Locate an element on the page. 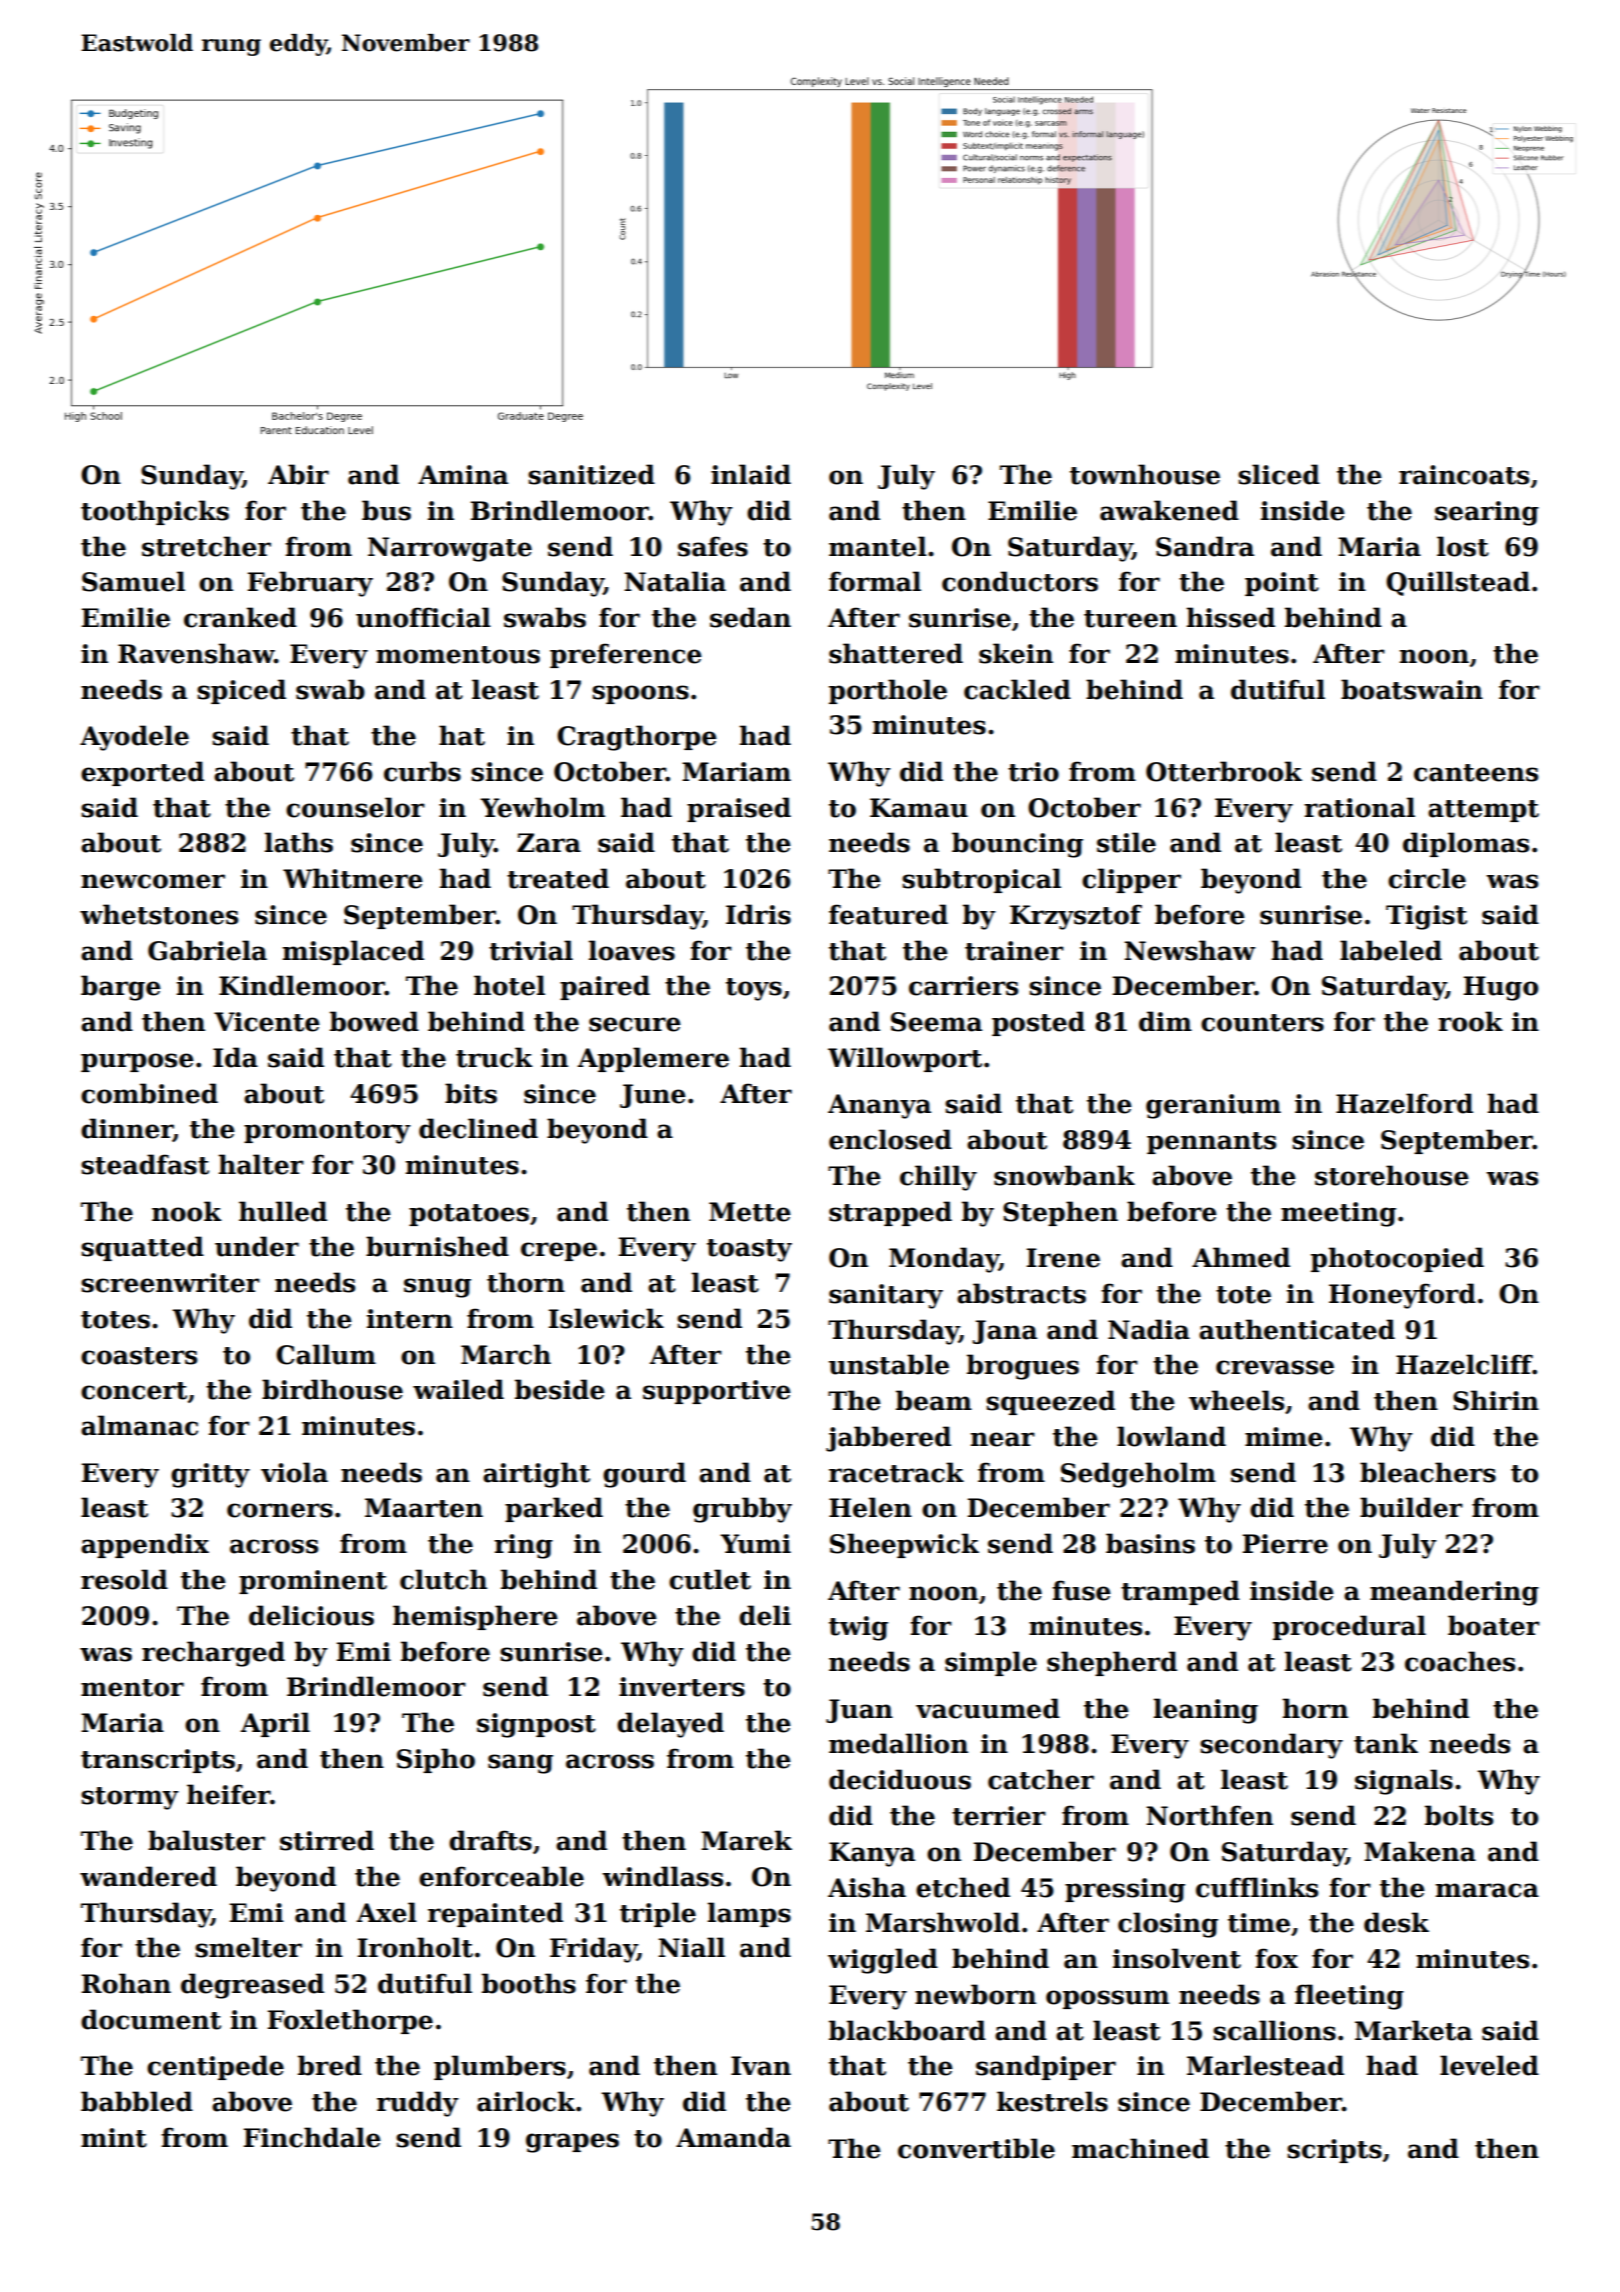 The image size is (1620, 2292). inlaid is located at coordinates (751, 474).
